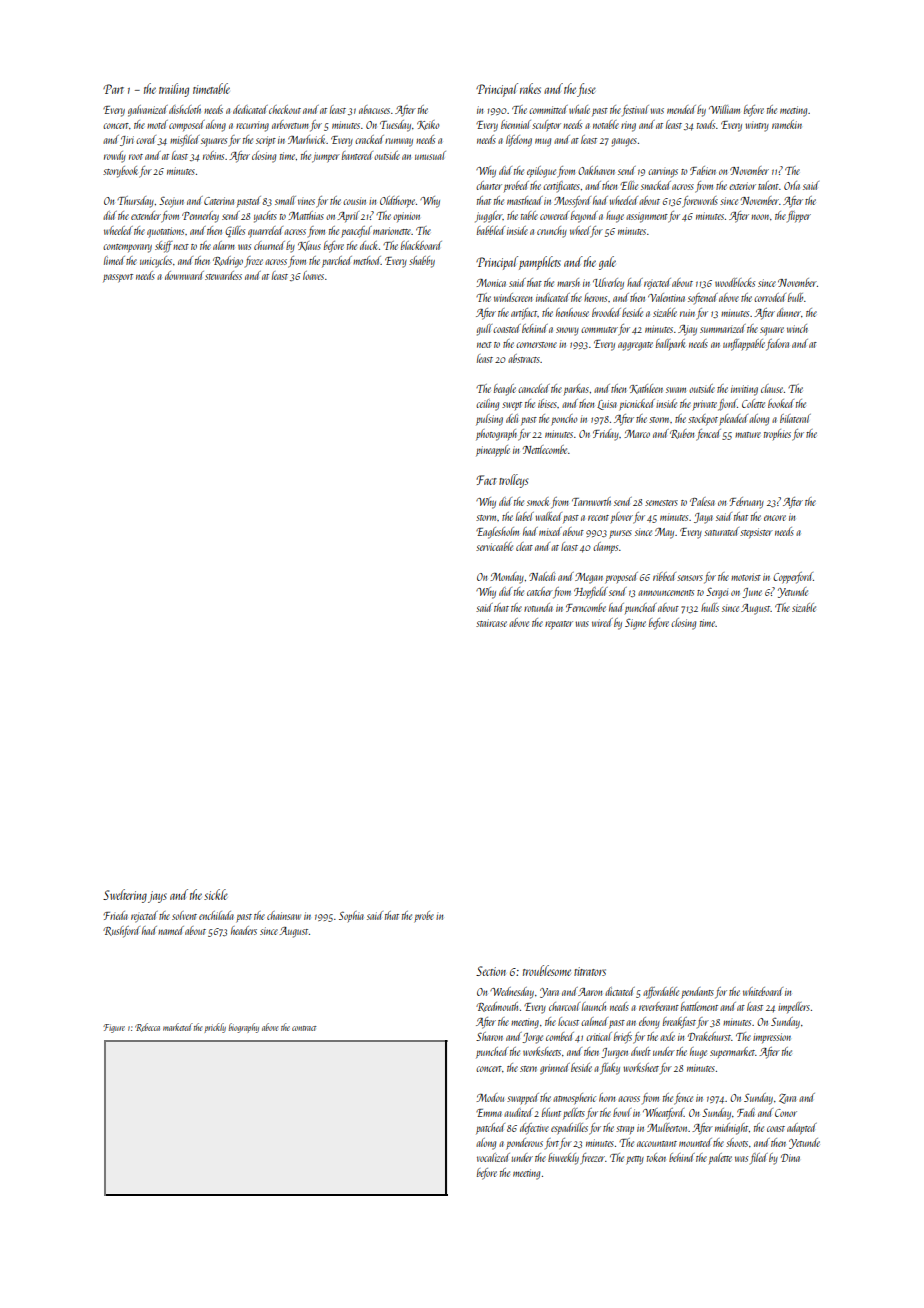 This document has width=924, height=1308. What do you see at coordinates (720, 1158) in the document?
I see `palette` at bounding box center [720, 1158].
